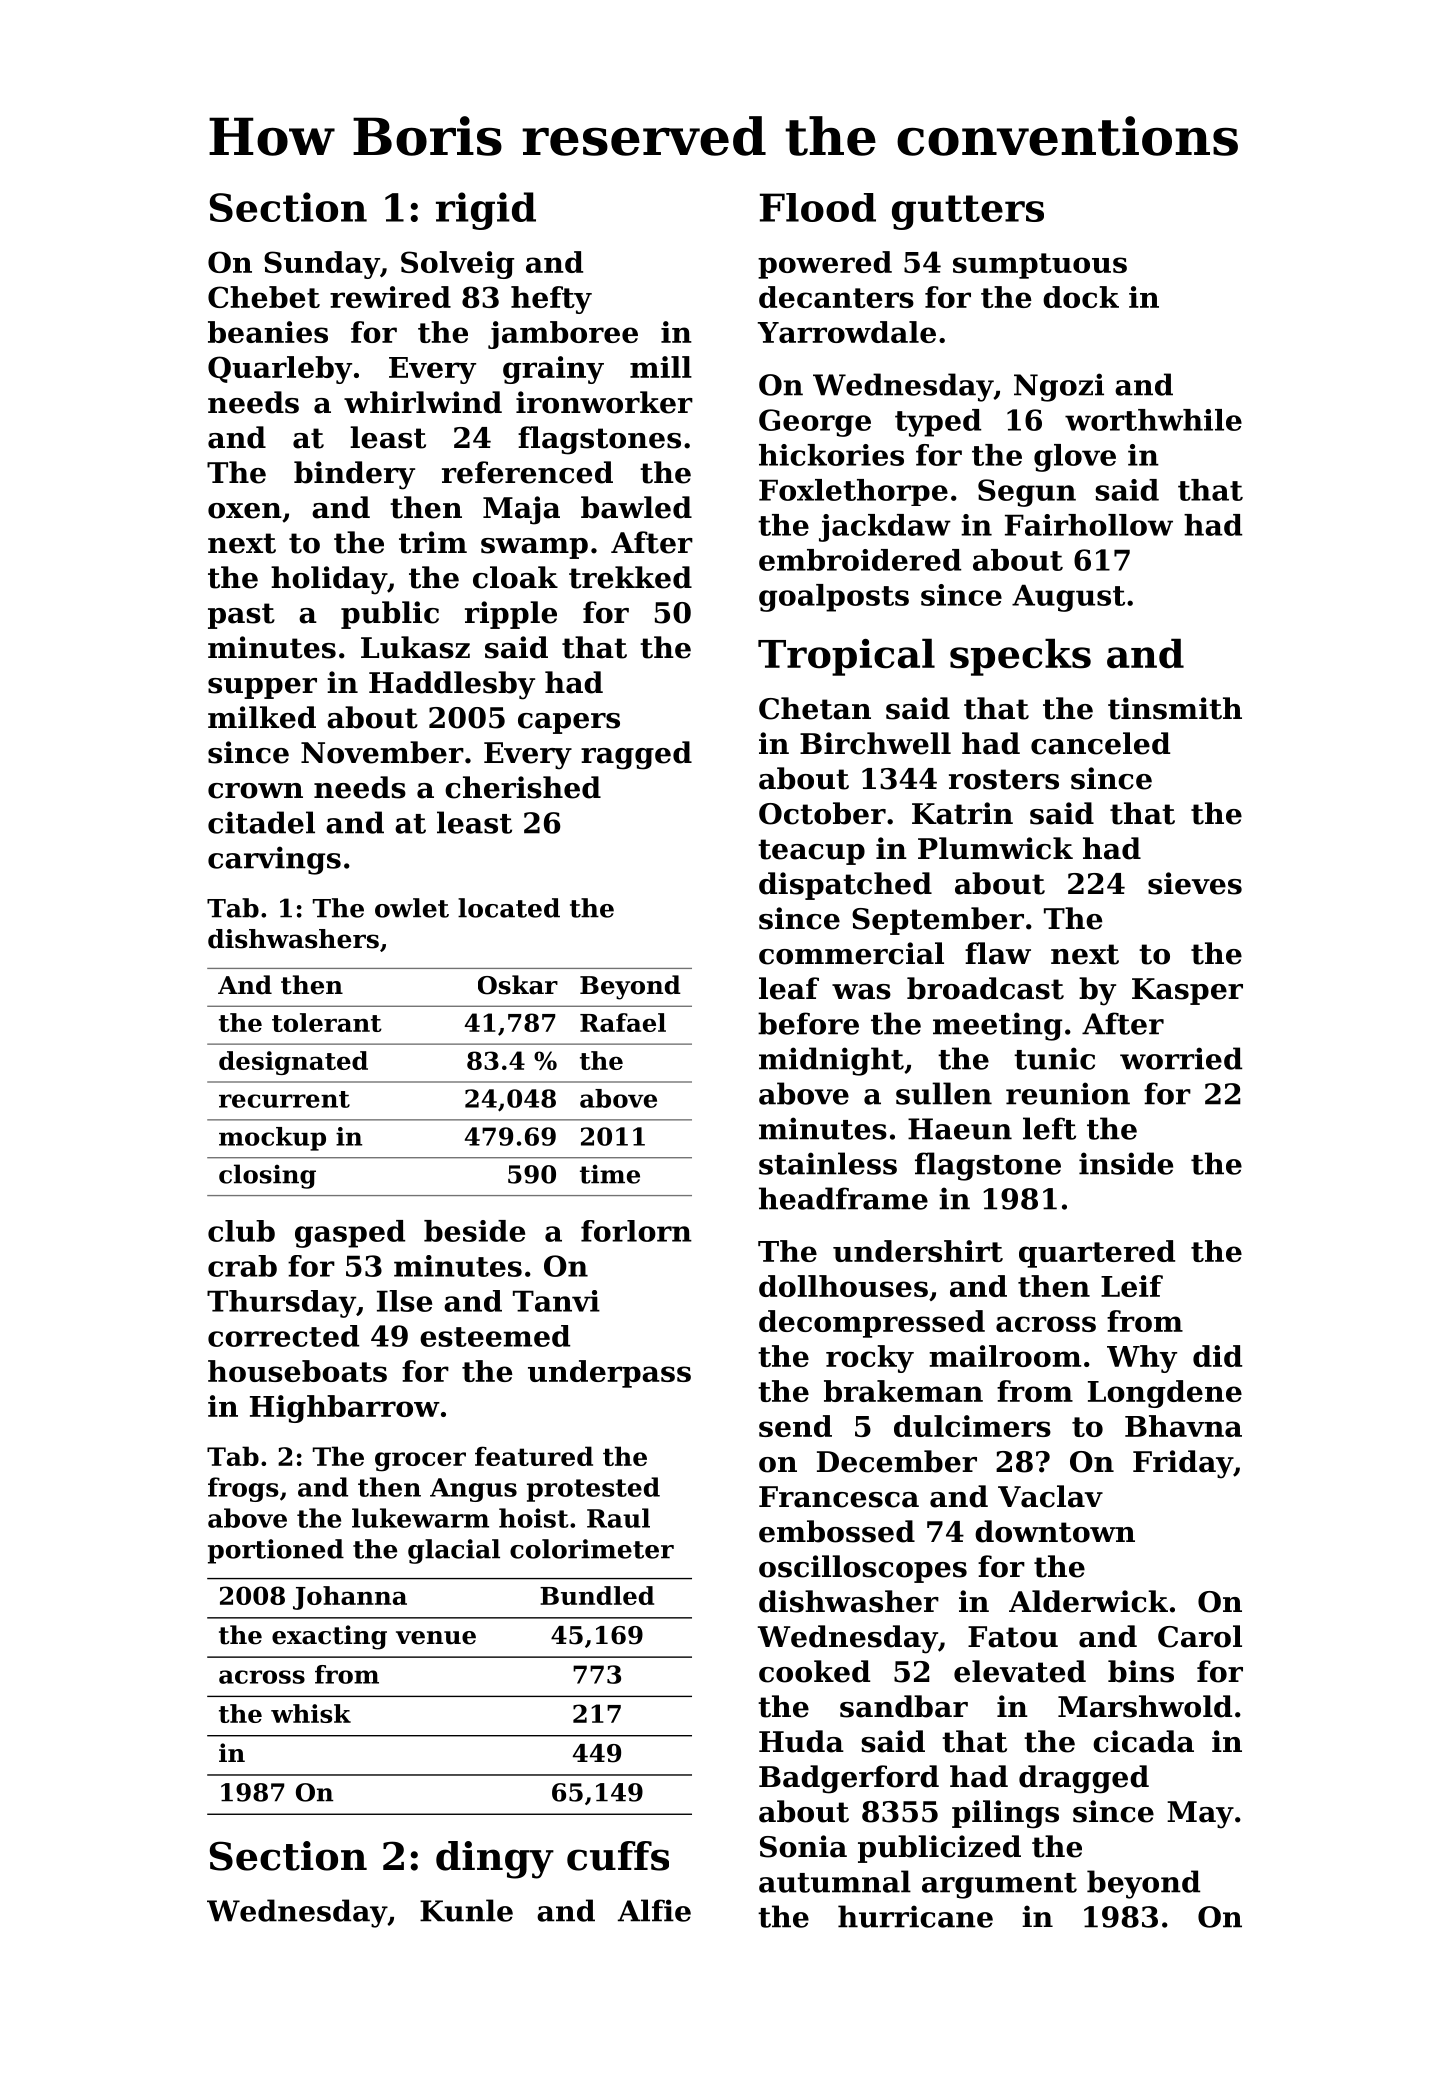 This image has width=1450, height=2100. Describe the element at coordinates (1153, 420) in the image. I see `worthwhile` at that location.
